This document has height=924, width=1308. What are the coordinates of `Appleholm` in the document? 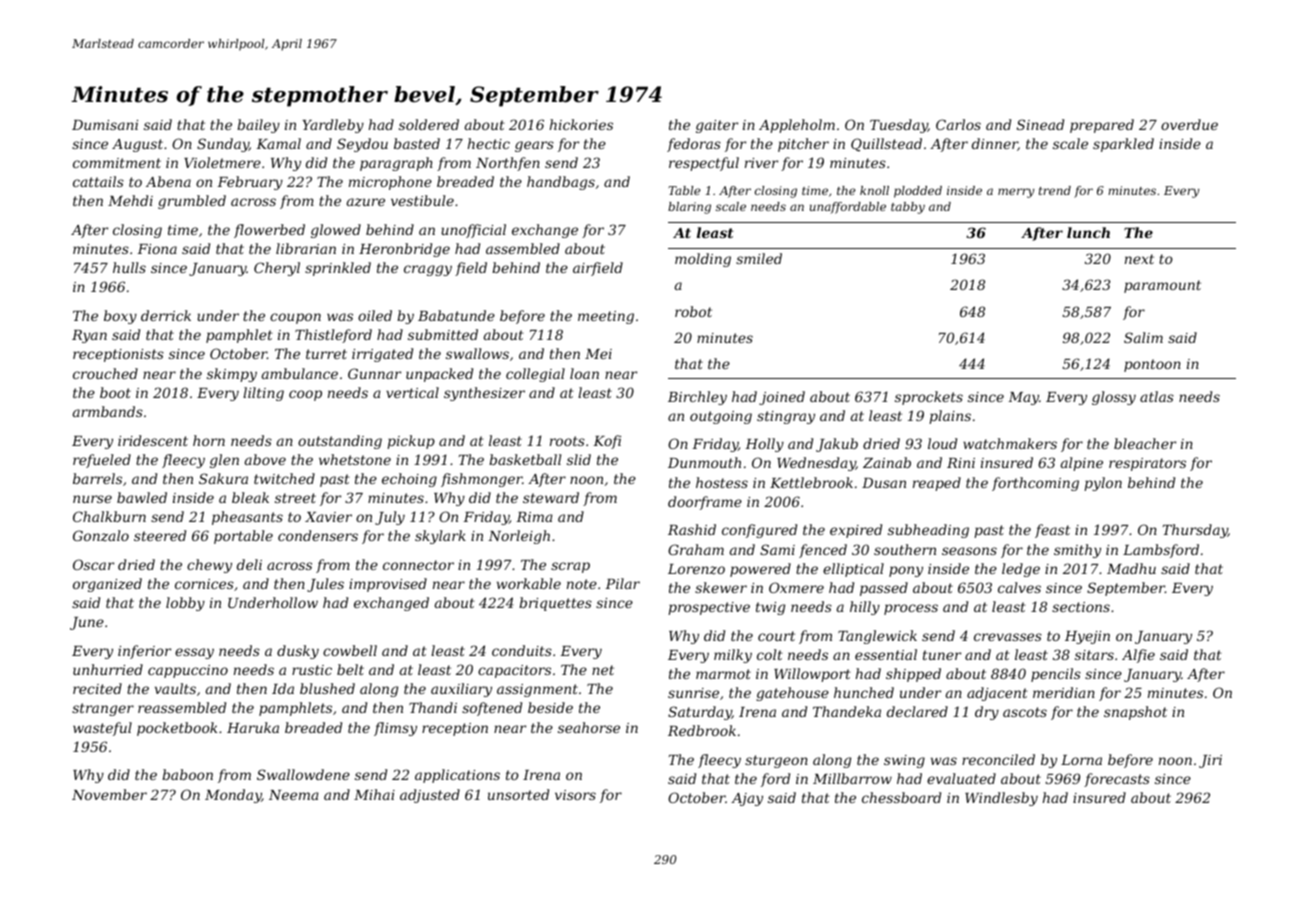 It's located at (797, 126).
